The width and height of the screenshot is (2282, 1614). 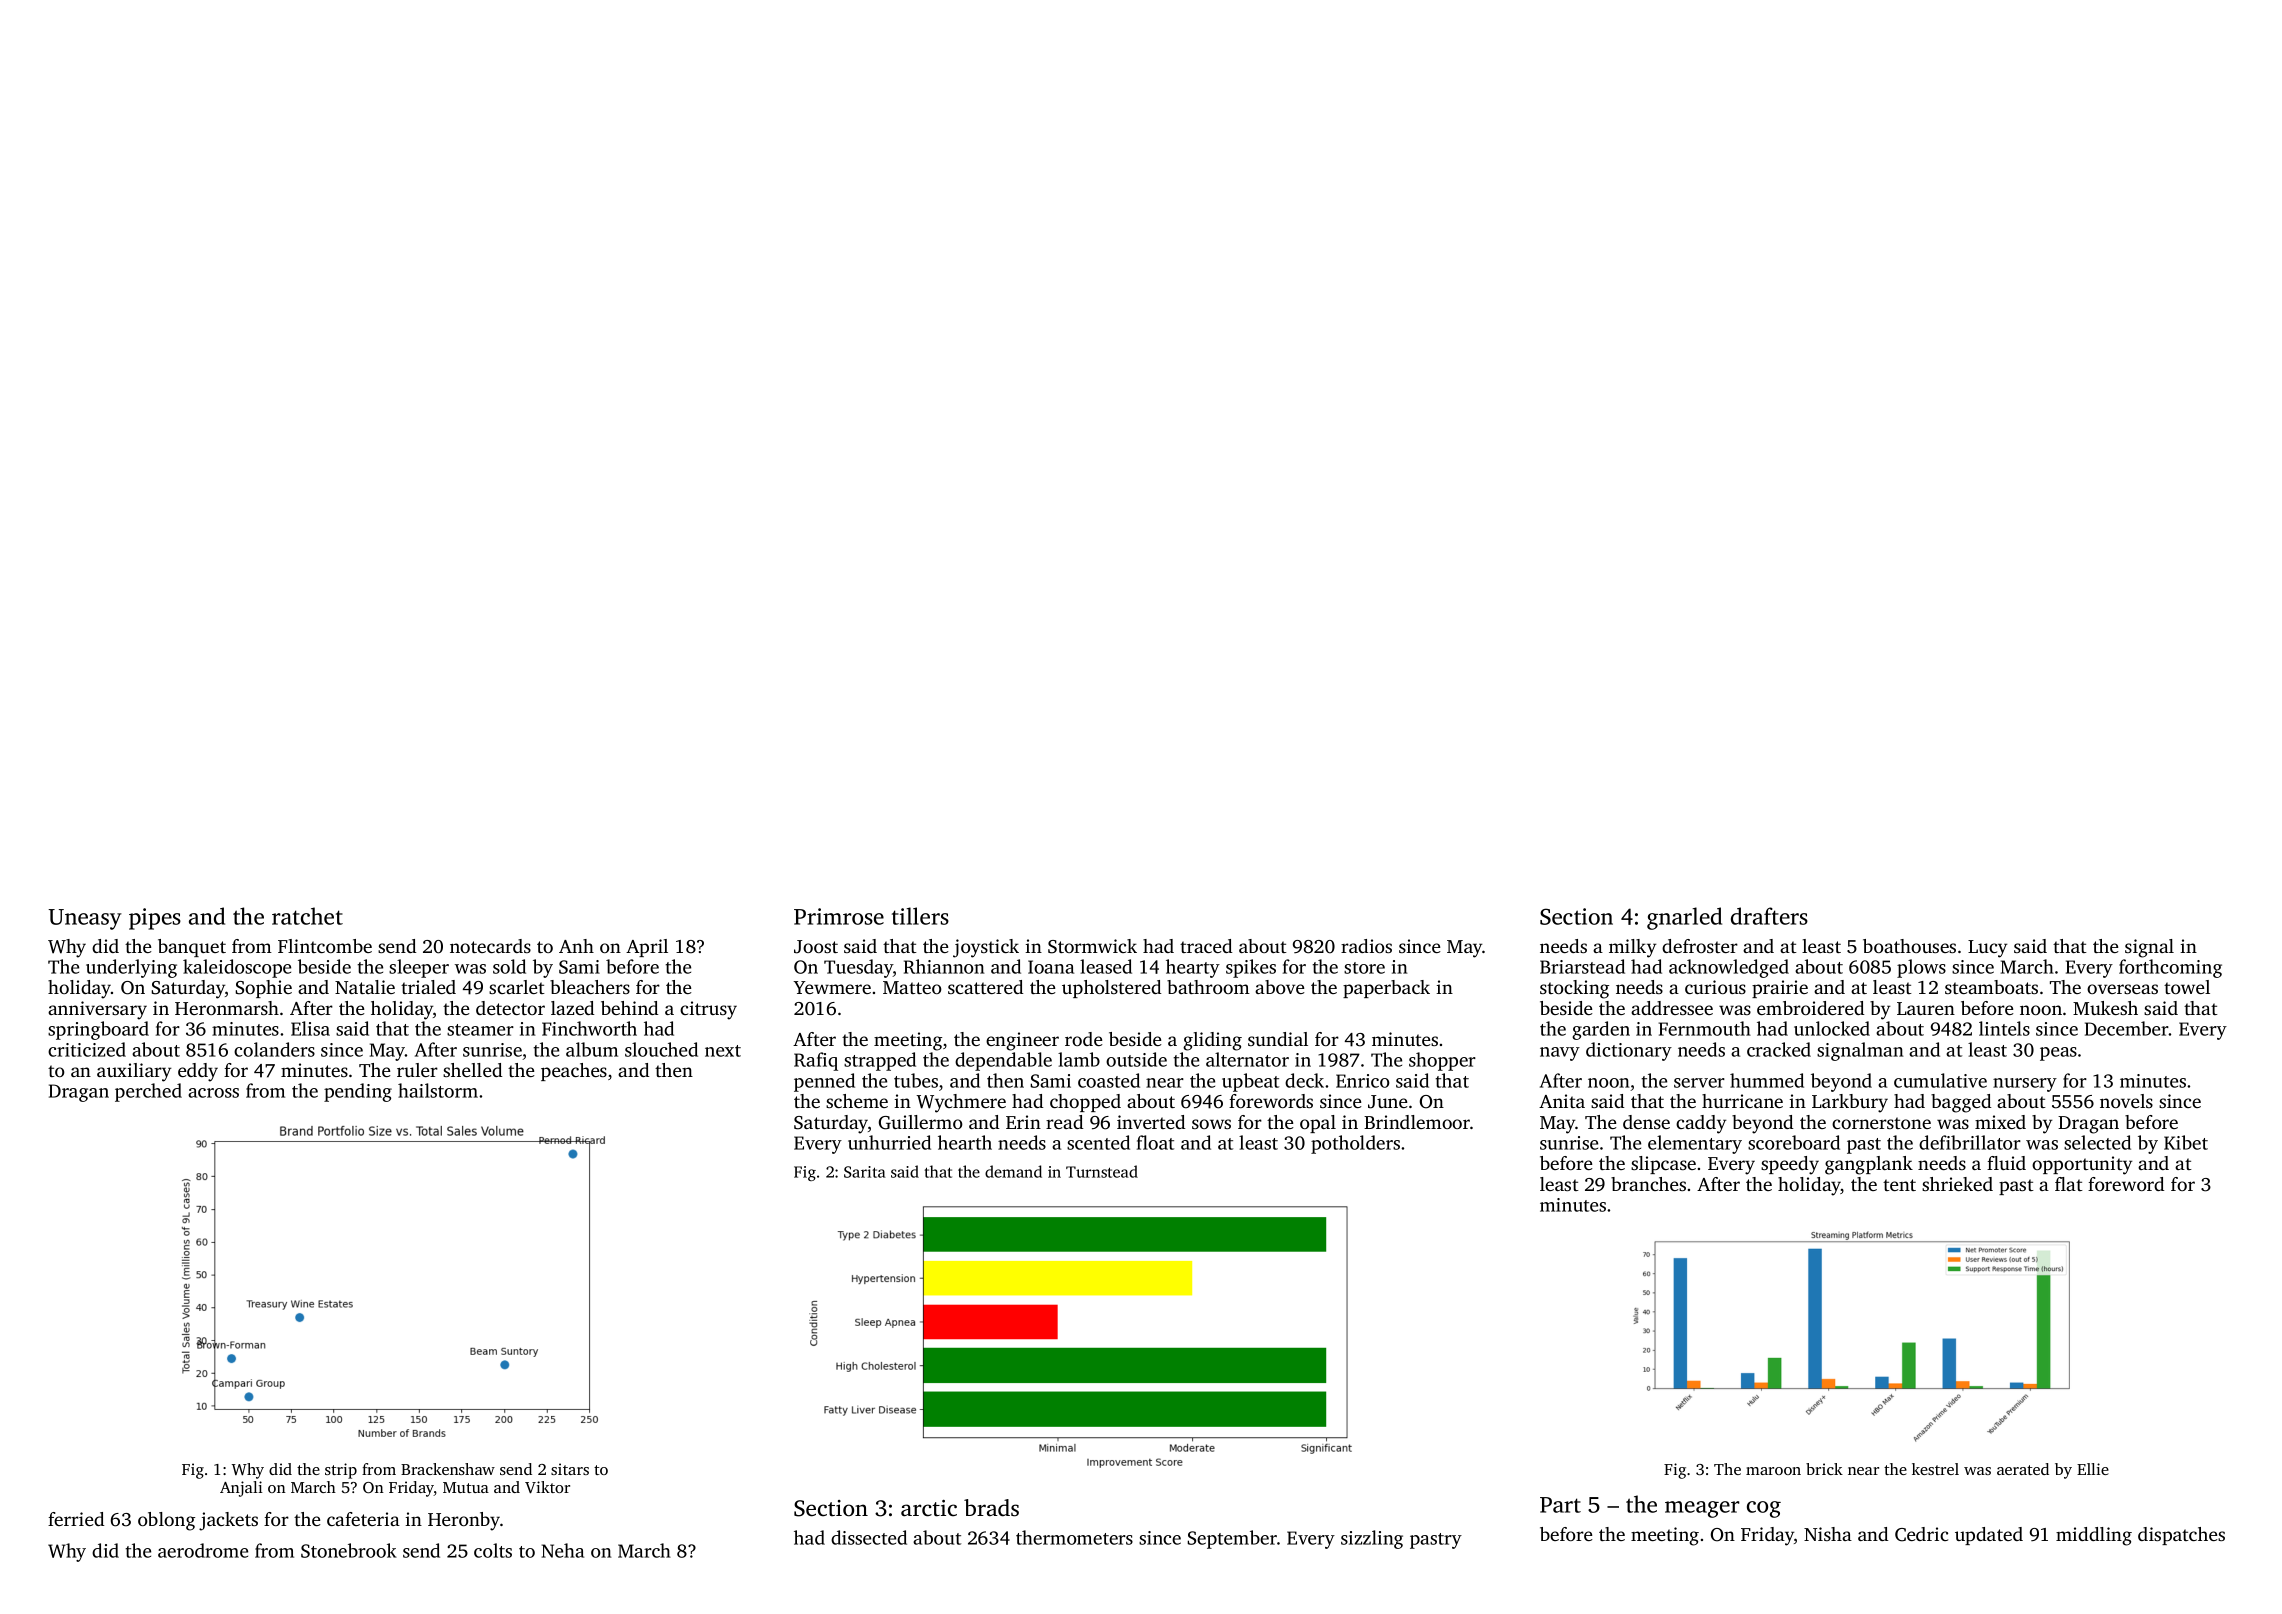 What do you see at coordinates (1372, 1539) in the screenshot?
I see `sizzling` at bounding box center [1372, 1539].
